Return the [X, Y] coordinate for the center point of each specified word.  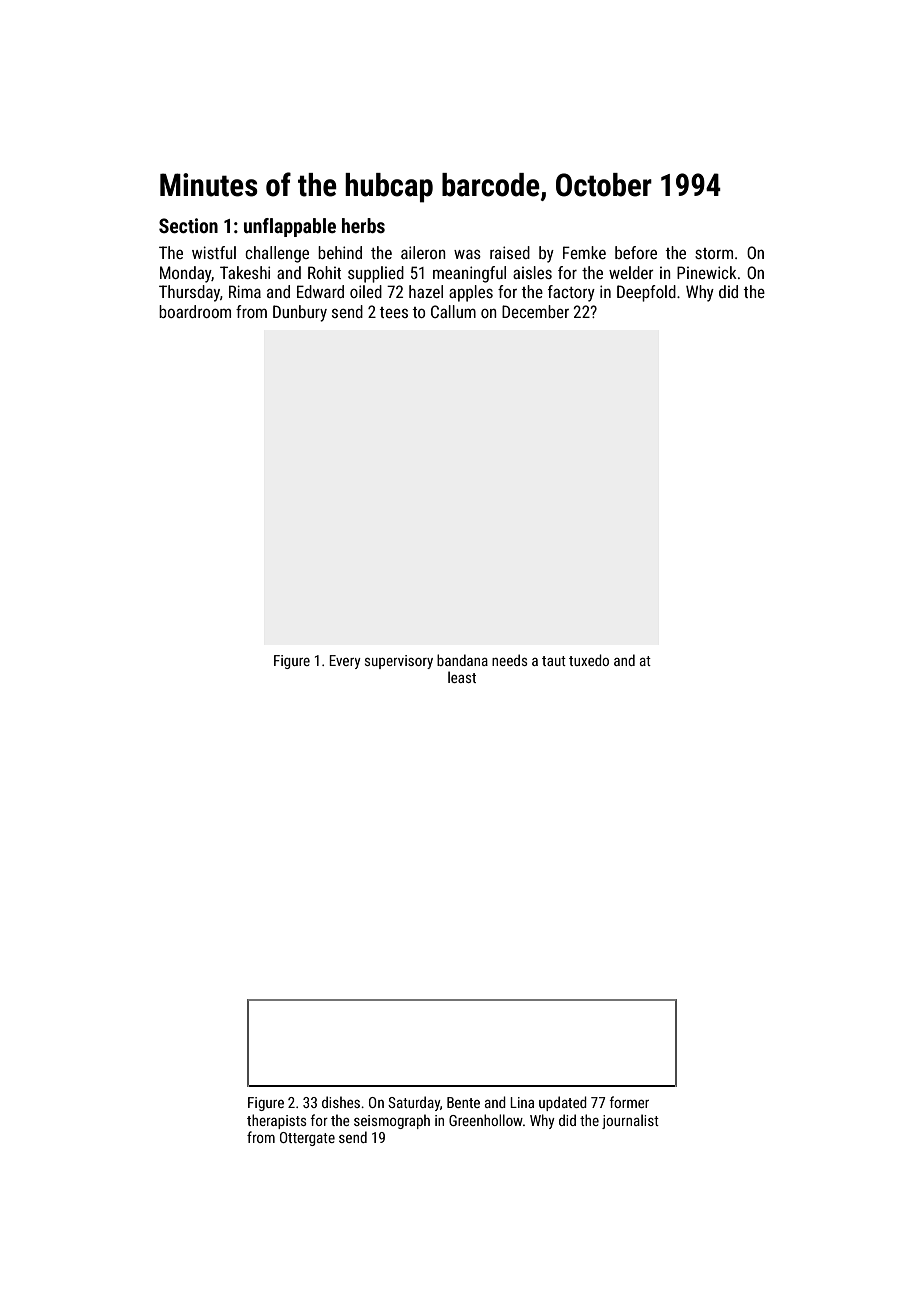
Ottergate [307, 1139]
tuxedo [589, 660]
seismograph [392, 1121]
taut [554, 661]
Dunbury [300, 313]
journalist [630, 1121]
